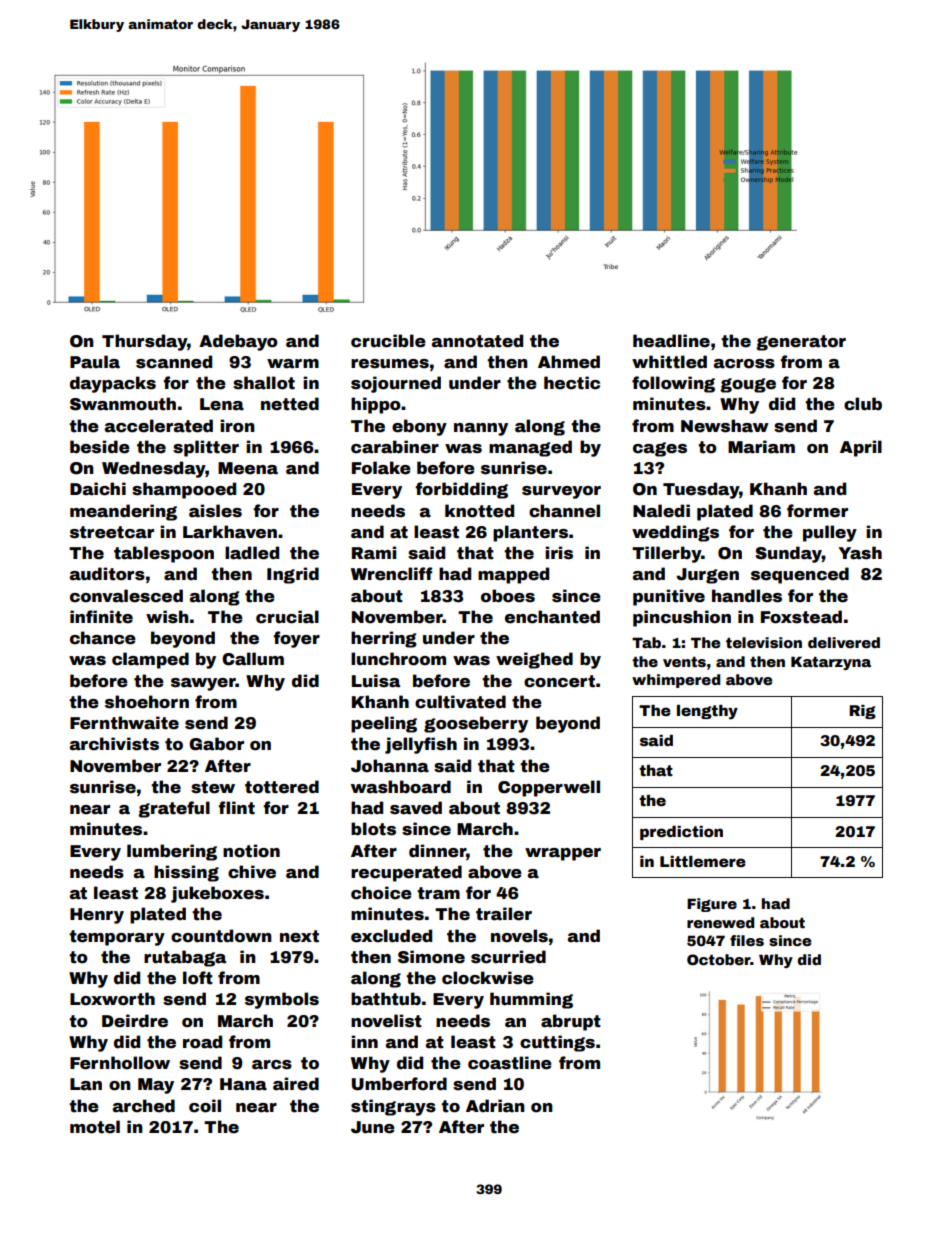 This screenshot has width=952, height=1233. I want to click on lumbering, so click(172, 852).
